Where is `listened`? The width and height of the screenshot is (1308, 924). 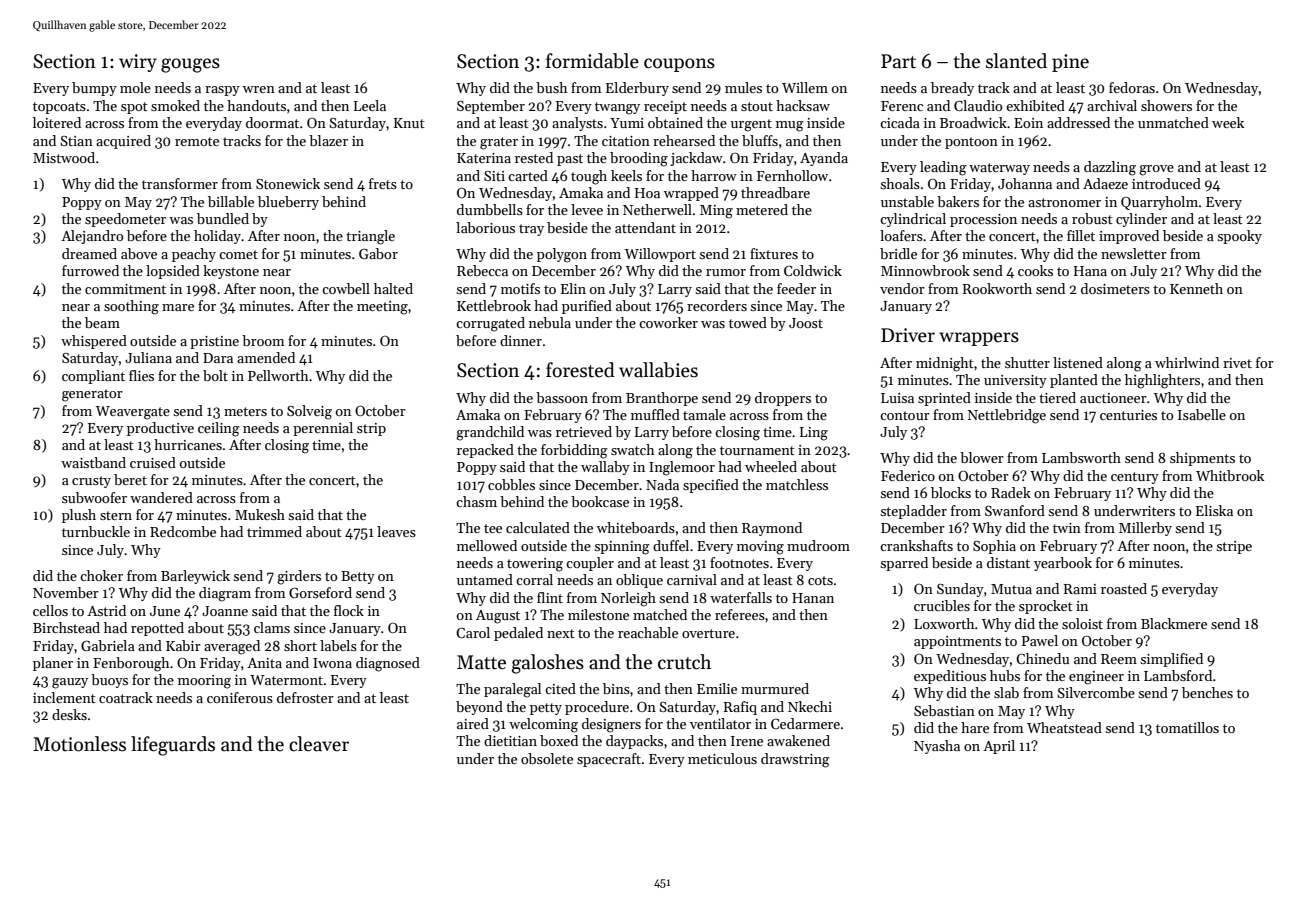 listened is located at coordinates (1078, 362).
